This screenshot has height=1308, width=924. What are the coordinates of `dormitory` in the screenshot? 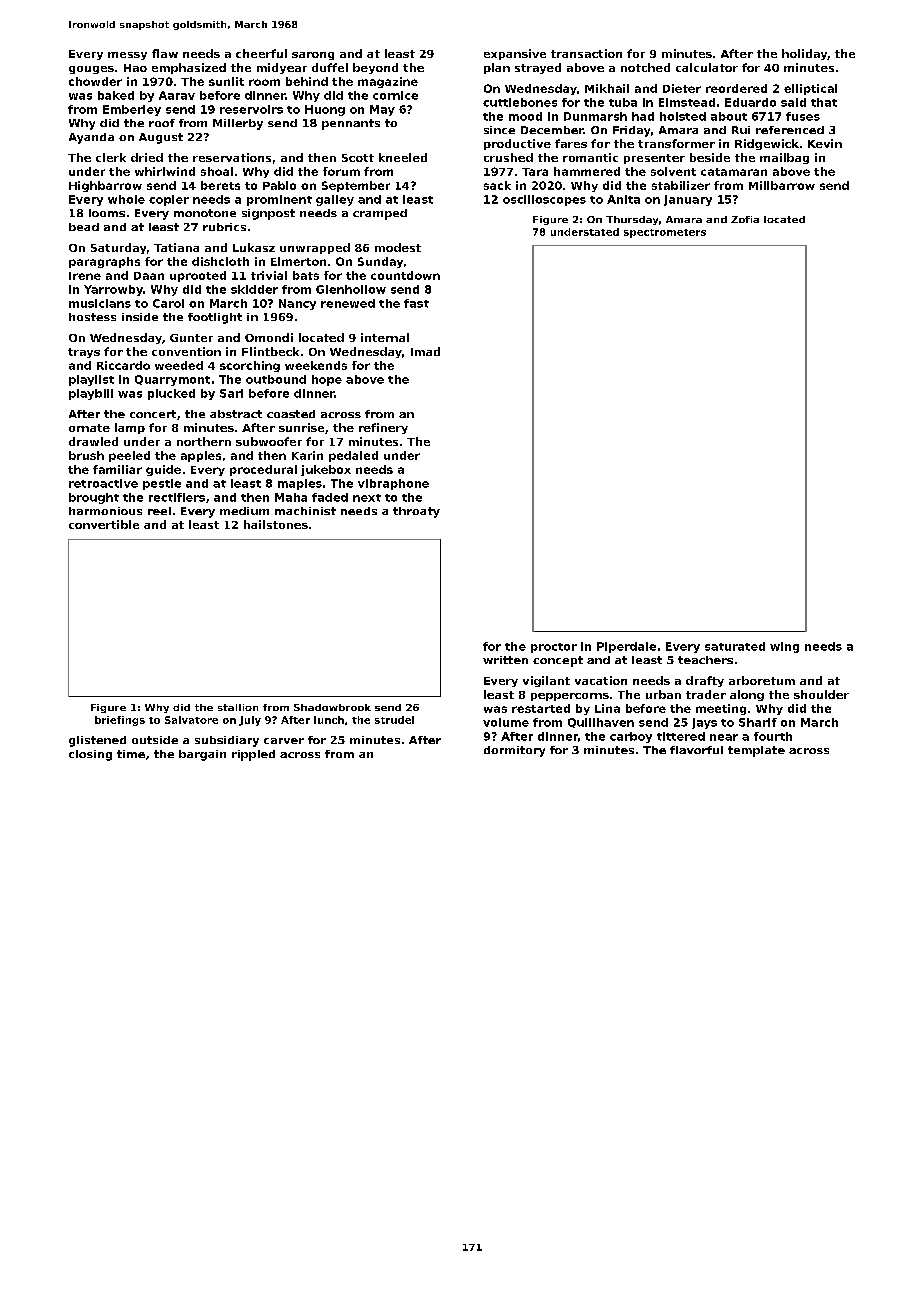 It's located at (514, 751).
